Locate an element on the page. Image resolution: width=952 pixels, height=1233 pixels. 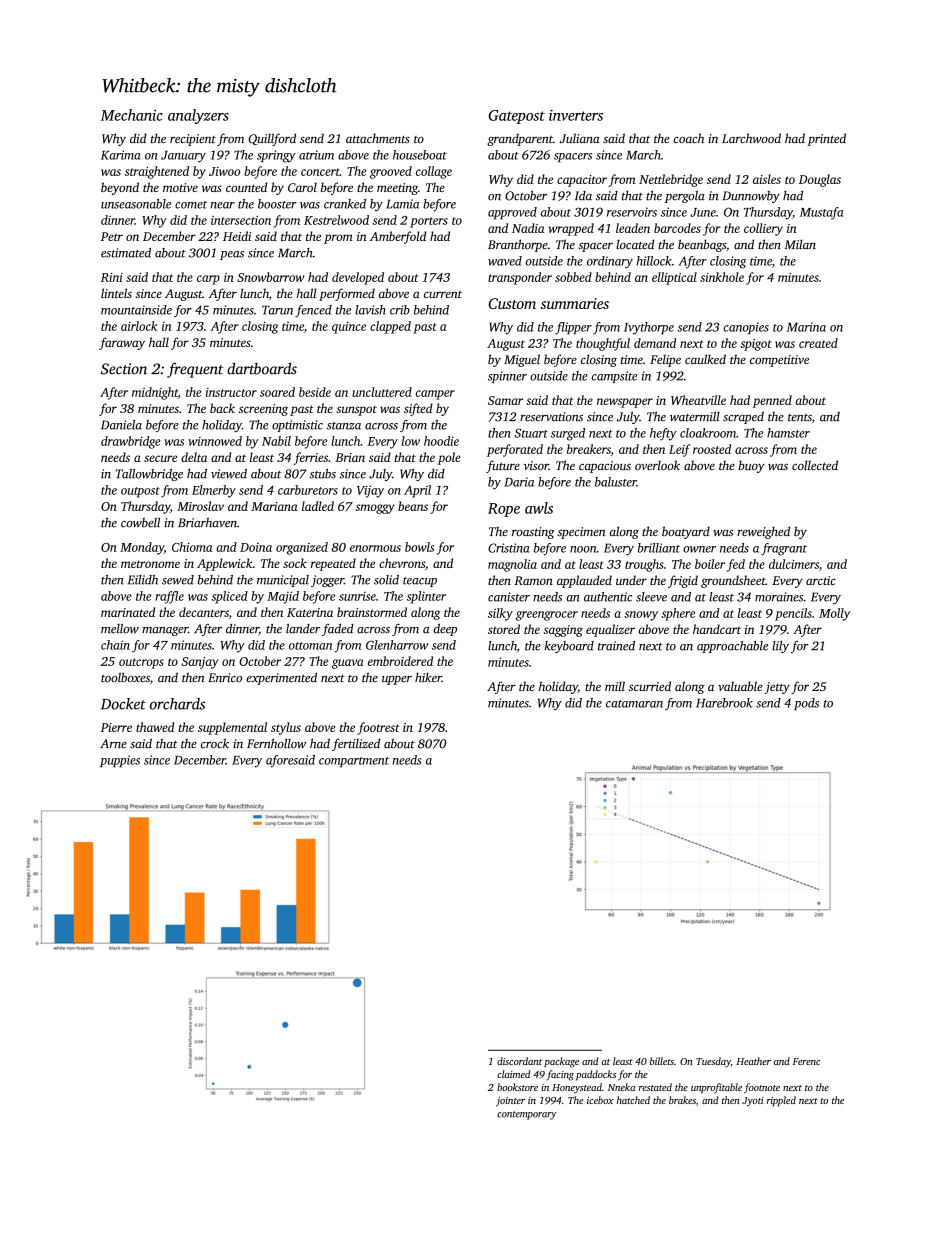
Wheatville is located at coordinates (698, 400).
